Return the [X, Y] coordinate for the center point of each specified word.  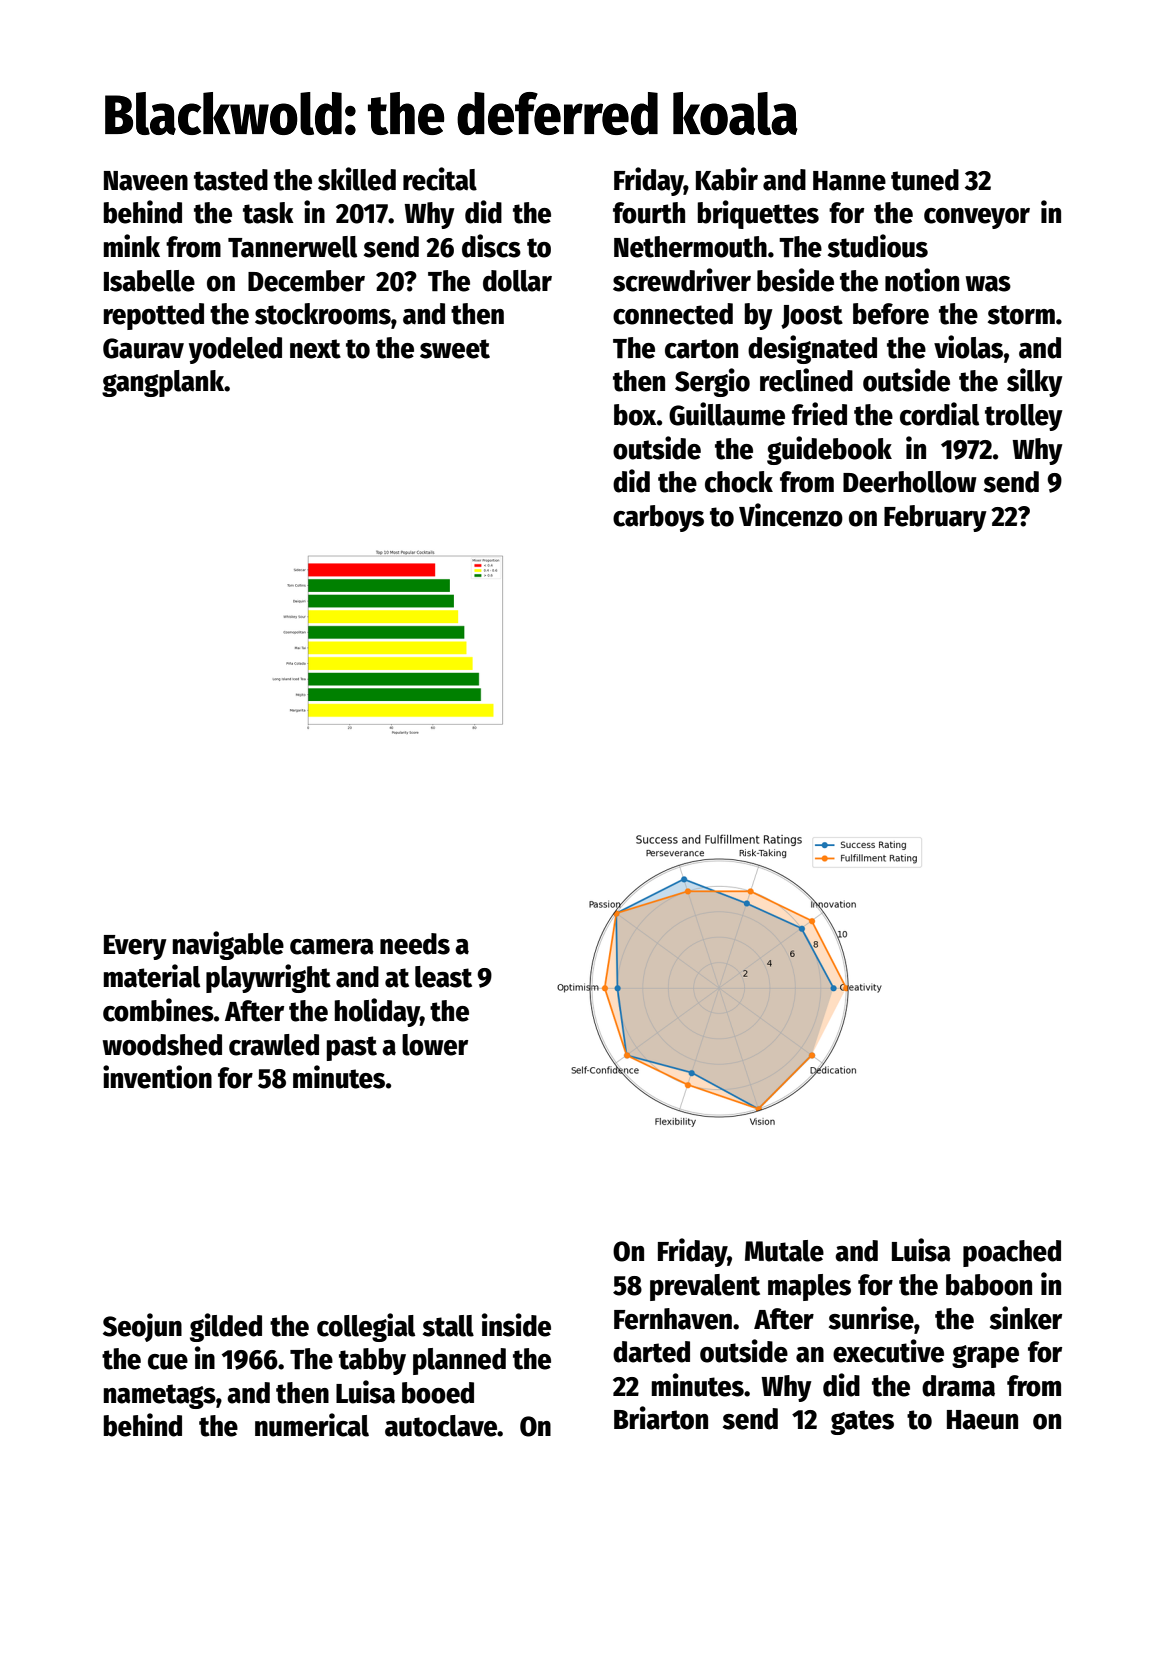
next [315, 349]
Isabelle [149, 281]
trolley [1024, 417]
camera [332, 947]
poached [1012, 1253]
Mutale [784, 1251]
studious [878, 246]
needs [415, 944]
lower [435, 1045]
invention [157, 1077]
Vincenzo [791, 515]
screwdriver [682, 280]
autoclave [441, 1426]
